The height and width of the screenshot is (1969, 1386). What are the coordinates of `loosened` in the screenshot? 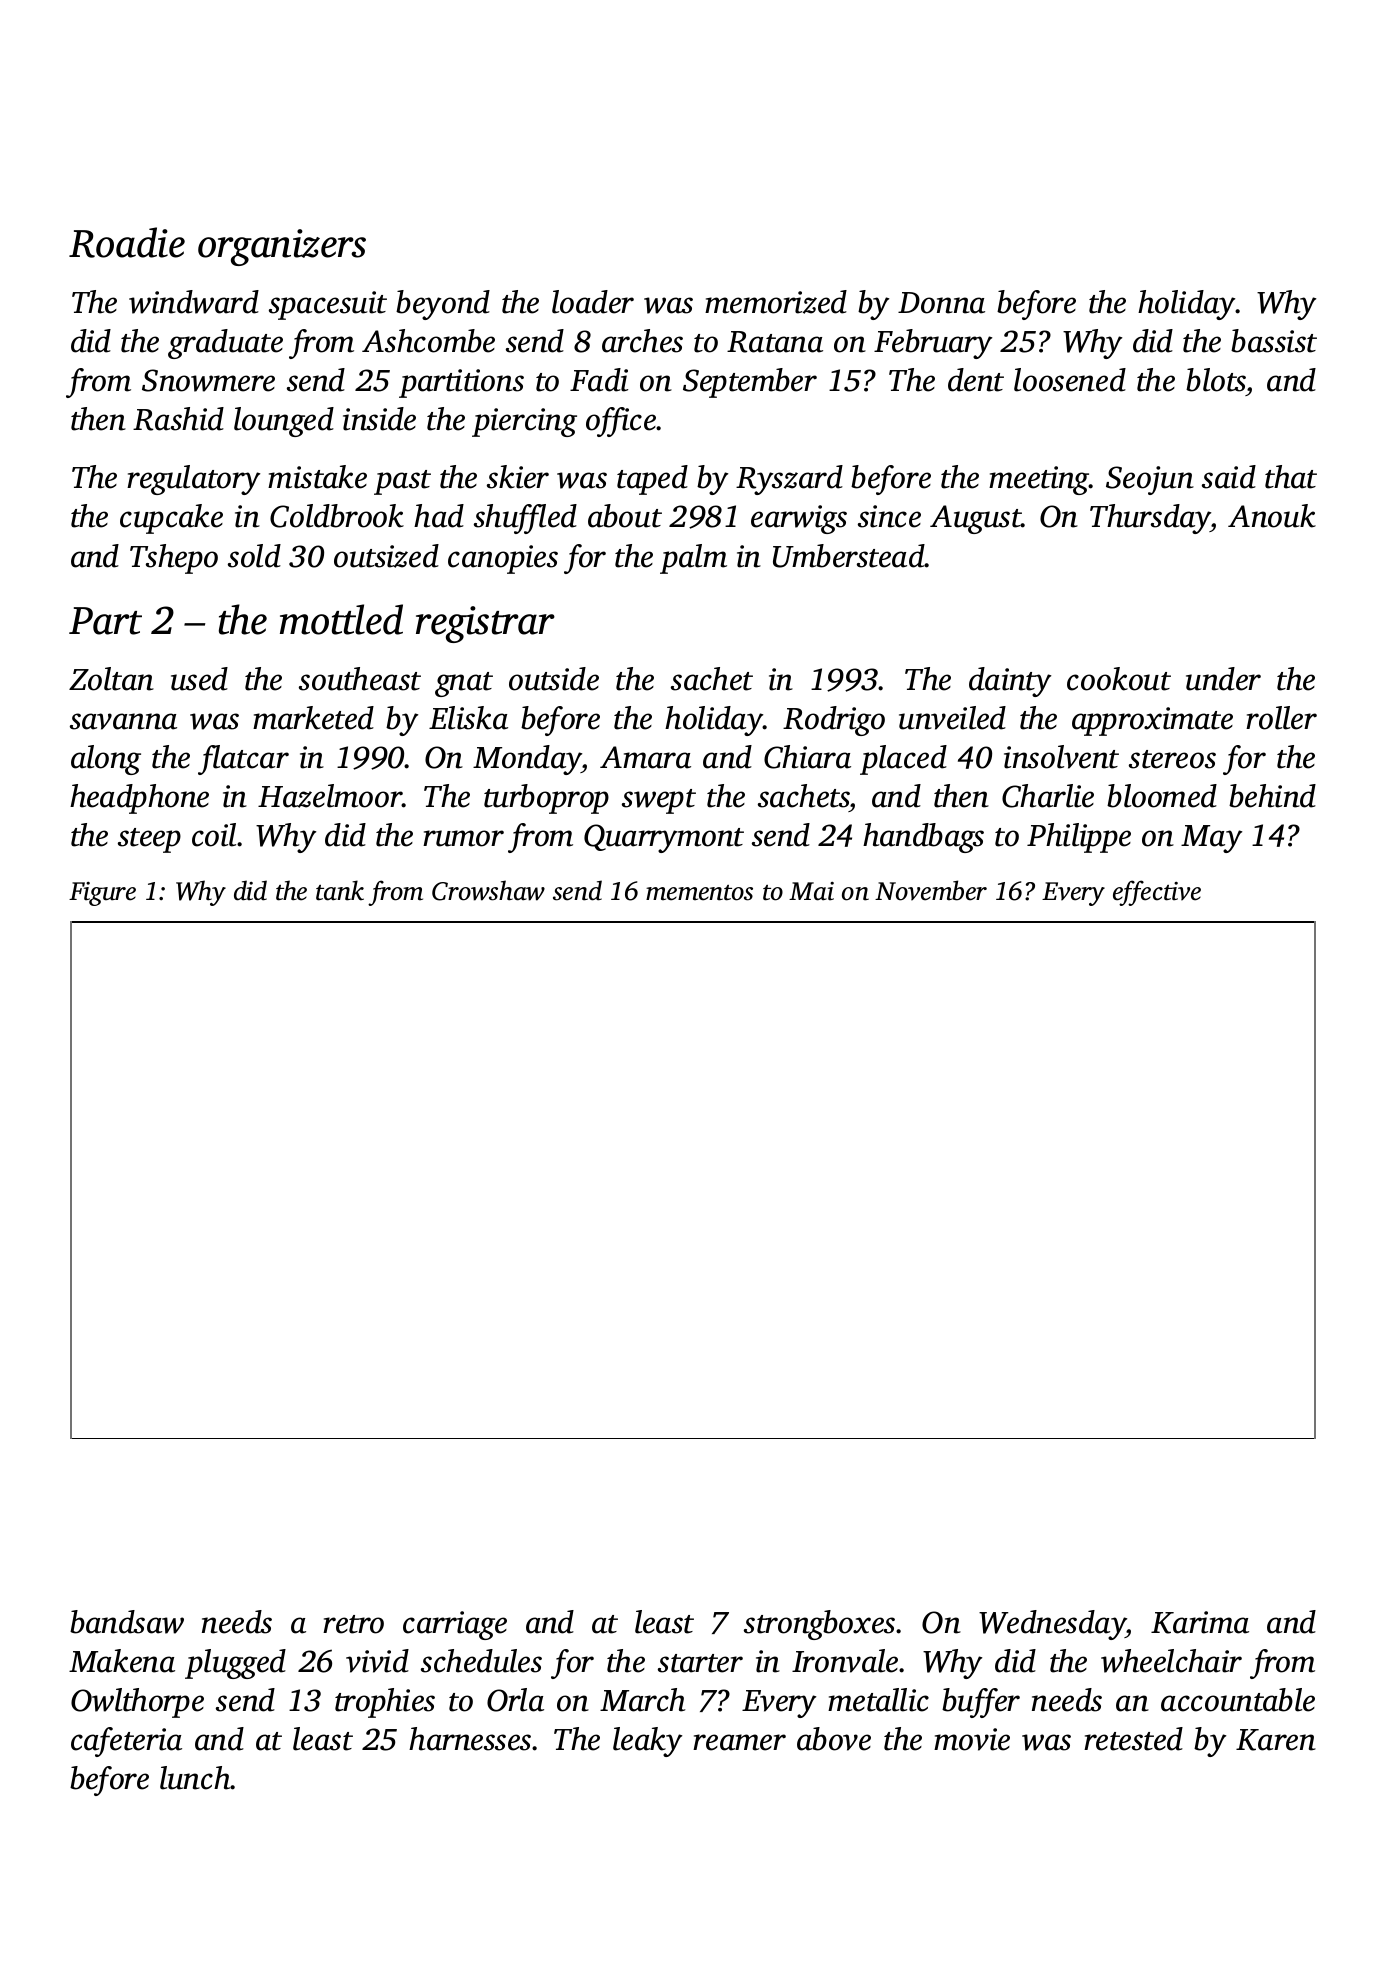 It's located at (1070, 380).
